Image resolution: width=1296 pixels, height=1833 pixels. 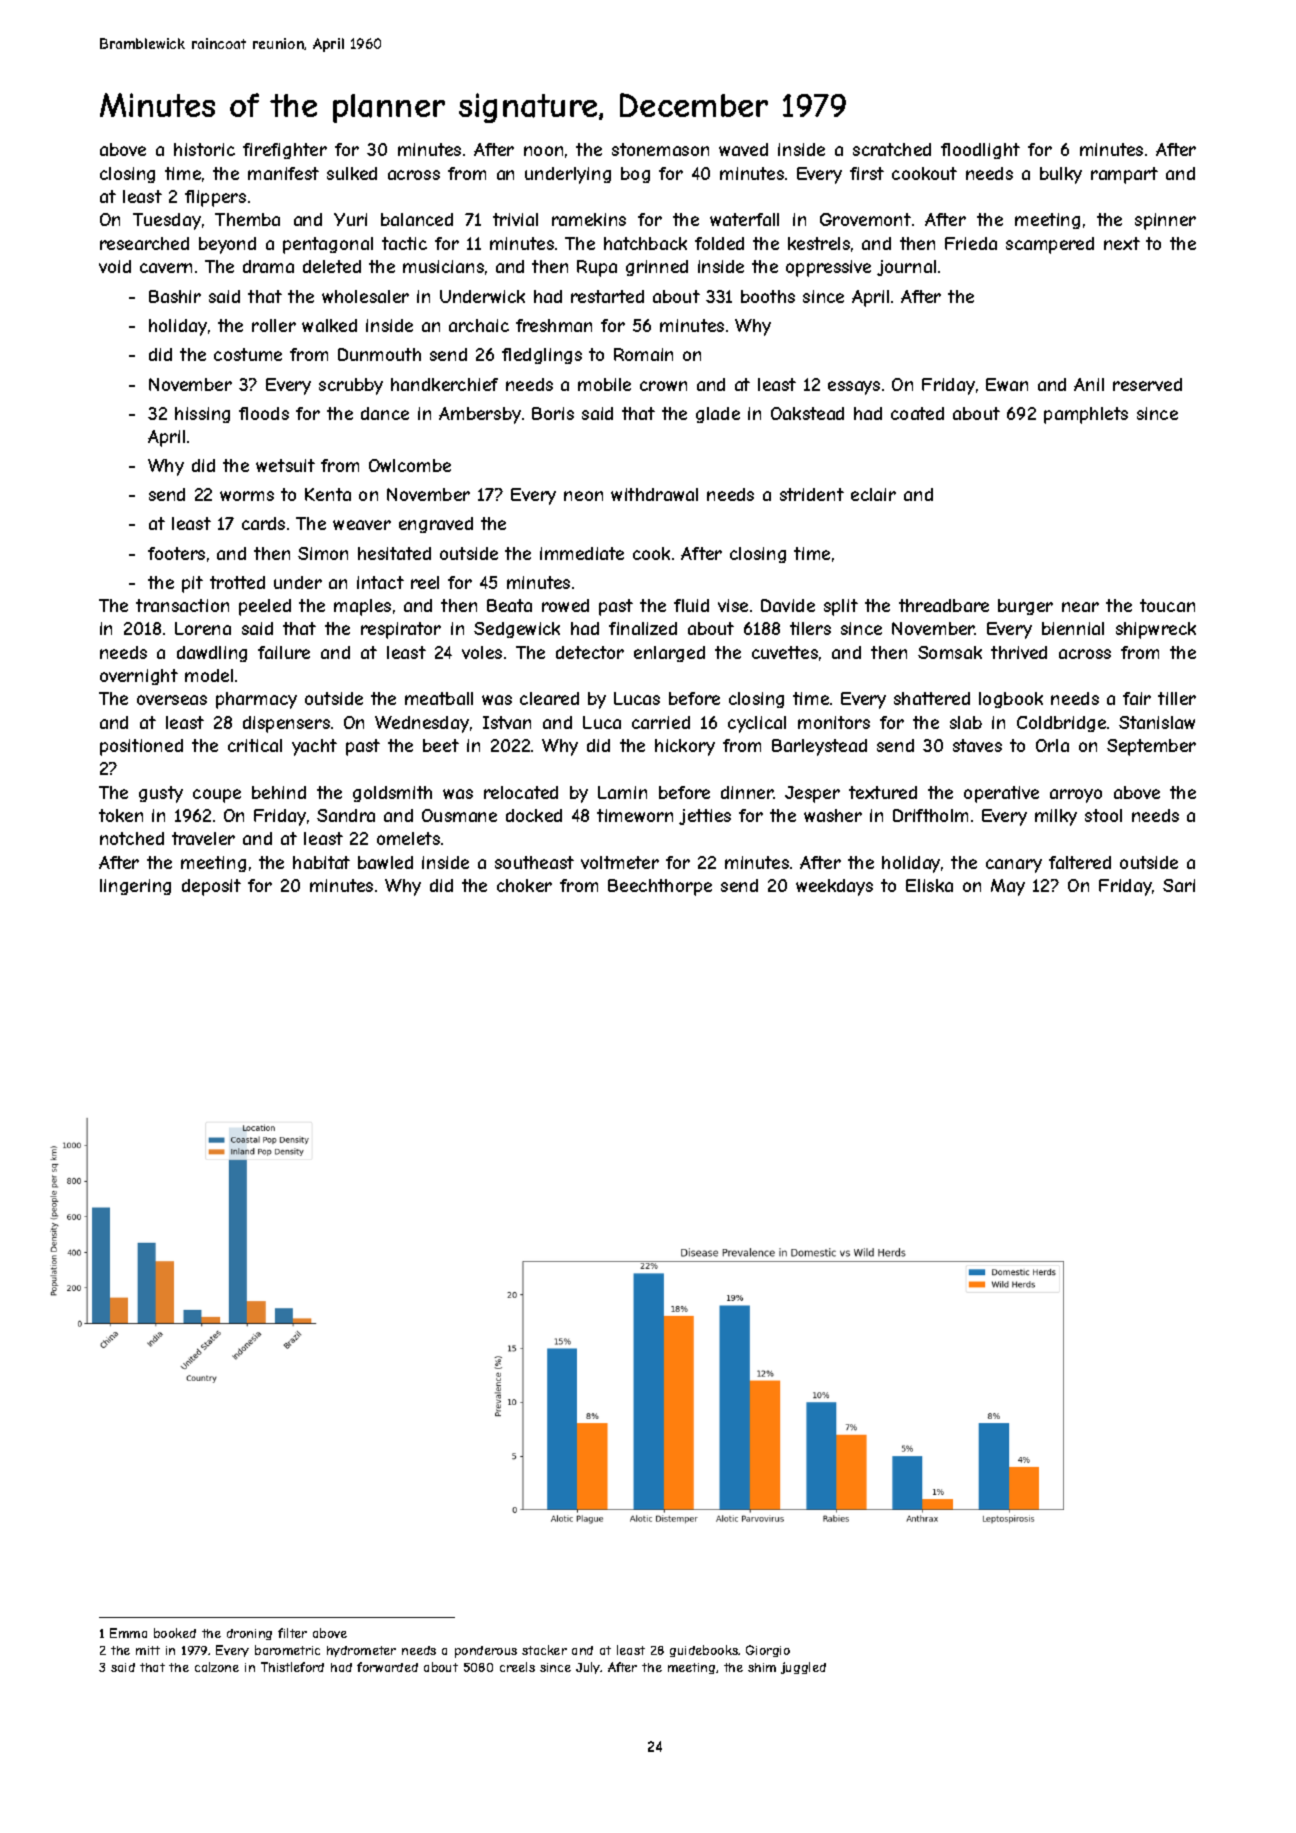 What do you see at coordinates (622, 792) in the page?
I see `Lamin` at bounding box center [622, 792].
